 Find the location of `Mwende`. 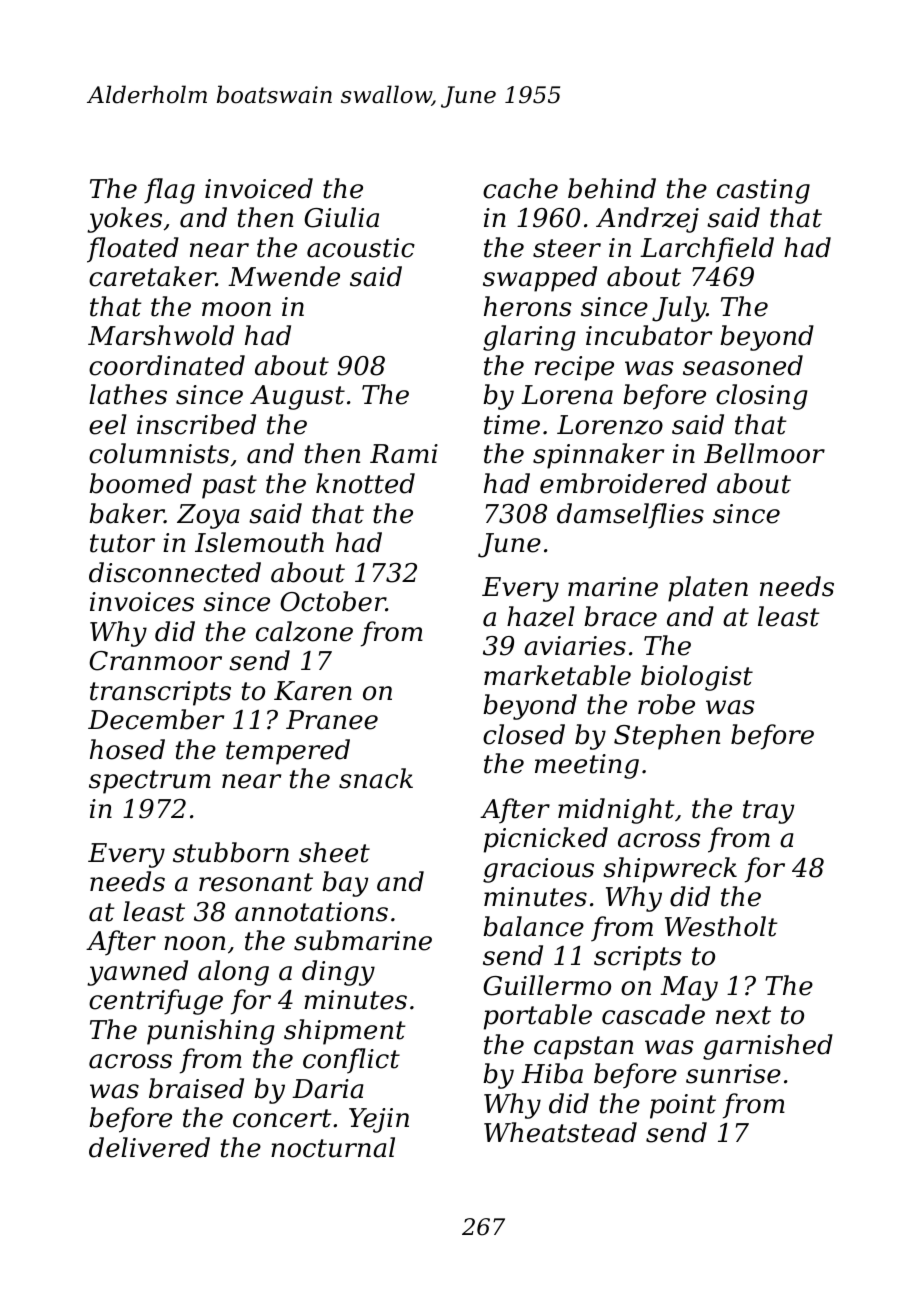

Mwende is located at coordinates (284, 276).
